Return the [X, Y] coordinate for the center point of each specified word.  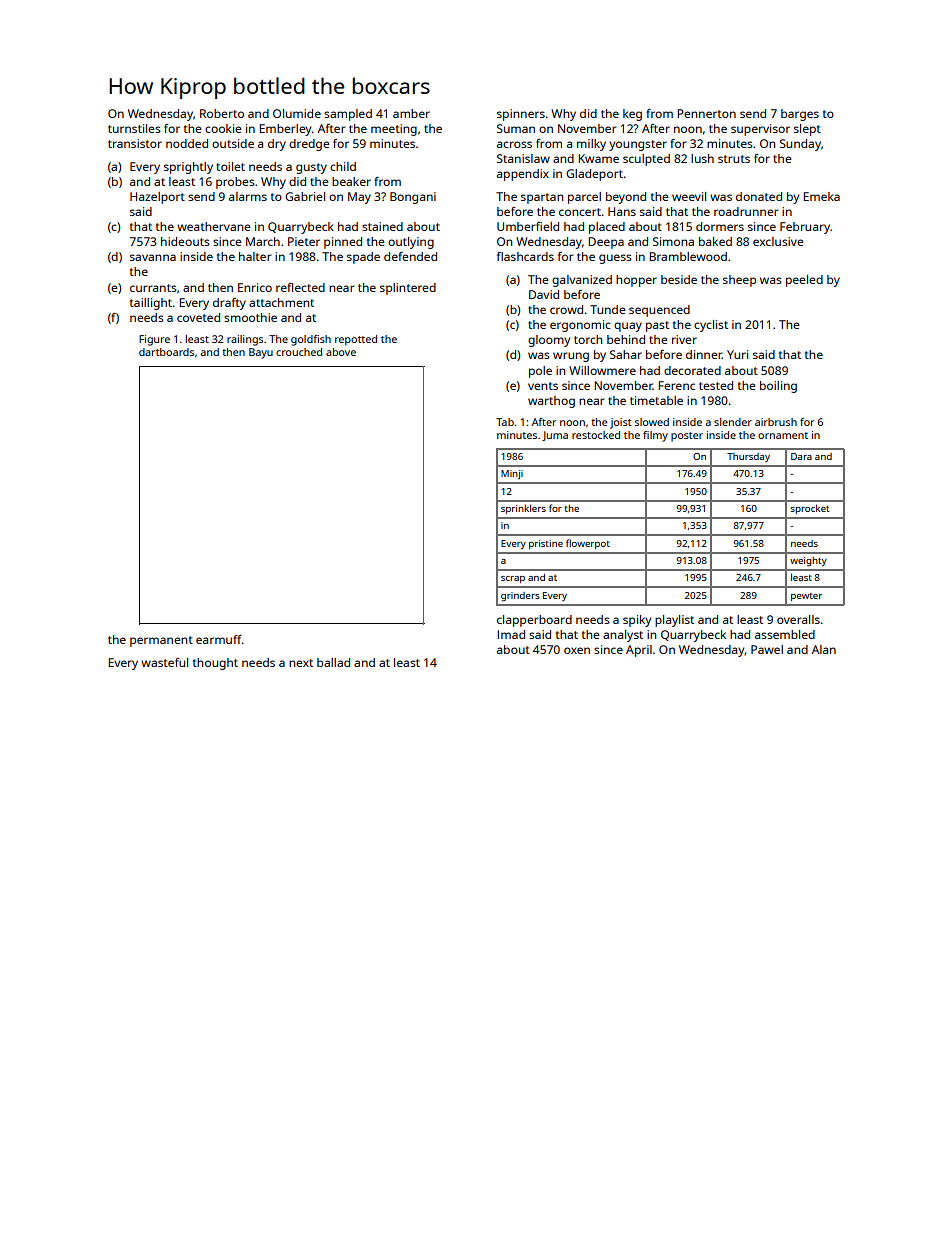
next [301, 663]
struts [734, 159]
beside [679, 279]
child [343, 166]
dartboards [166, 352]
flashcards [525, 256]
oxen [577, 650]
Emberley [285, 130]
